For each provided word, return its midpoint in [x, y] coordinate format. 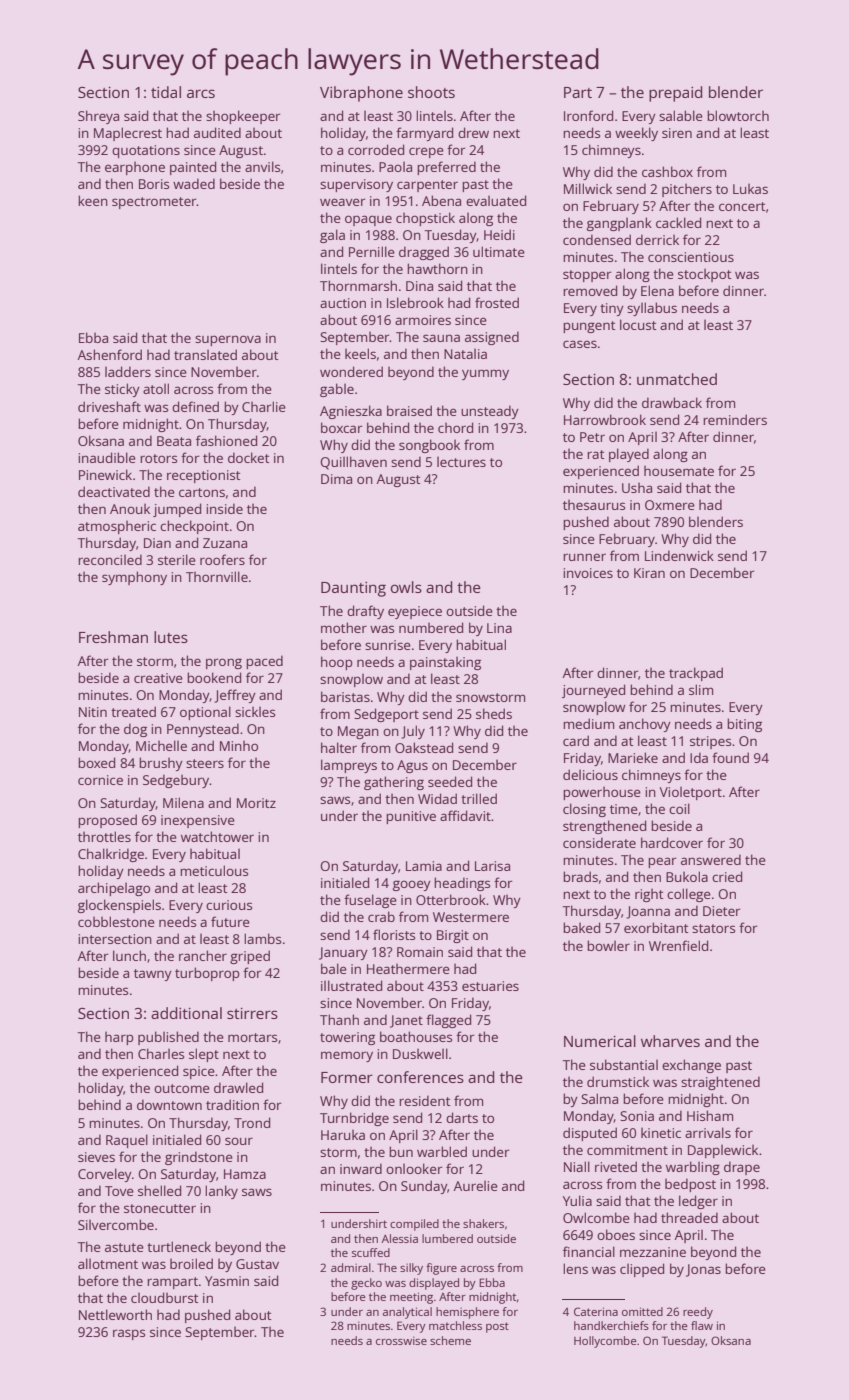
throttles [104, 836]
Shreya [98, 117]
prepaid [675, 94]
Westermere [471, 917]
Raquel [127, 1141]
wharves [670, 1041]
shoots [431, 92]
